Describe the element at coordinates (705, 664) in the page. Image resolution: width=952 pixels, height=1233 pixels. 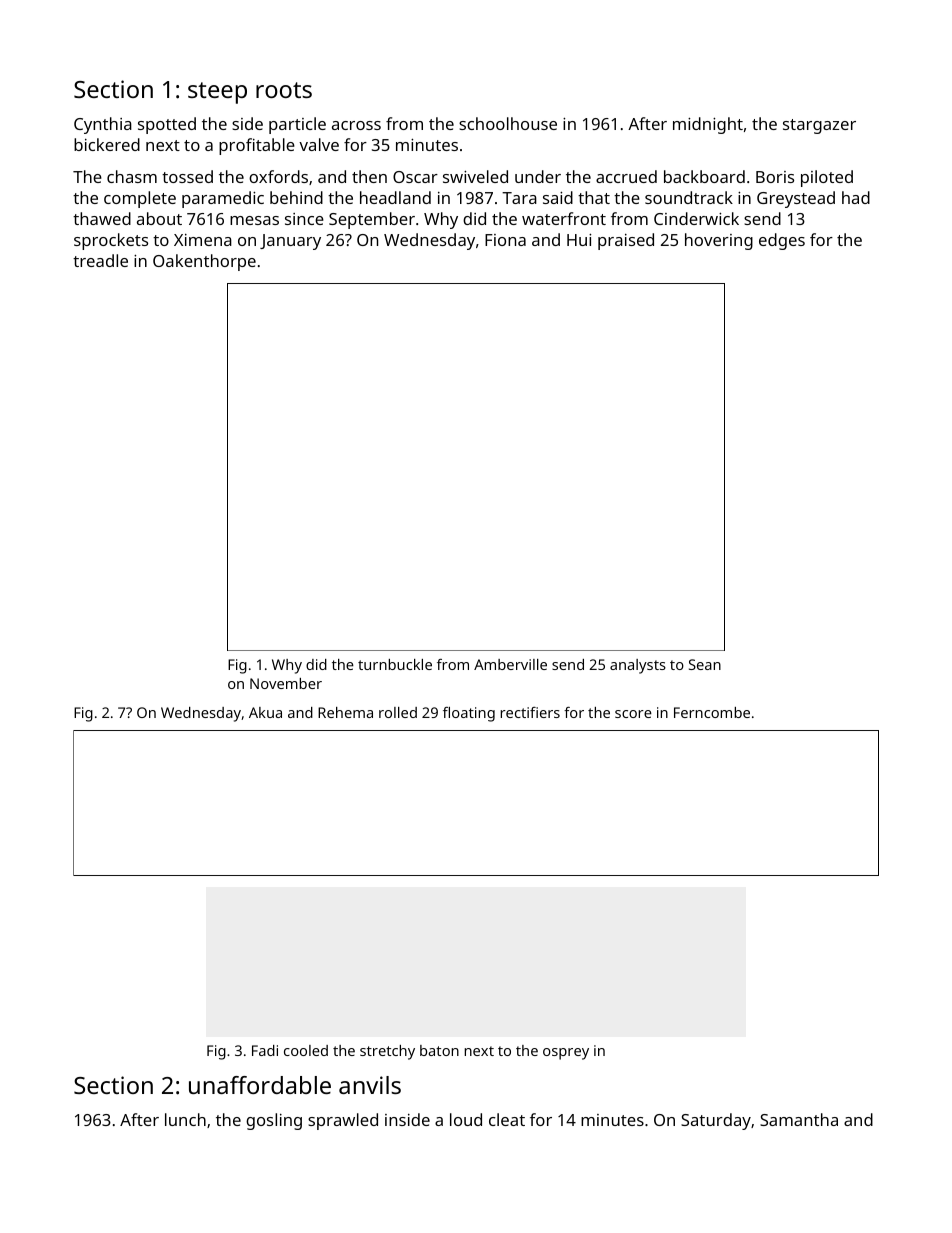
I see `Sean` at that location.
